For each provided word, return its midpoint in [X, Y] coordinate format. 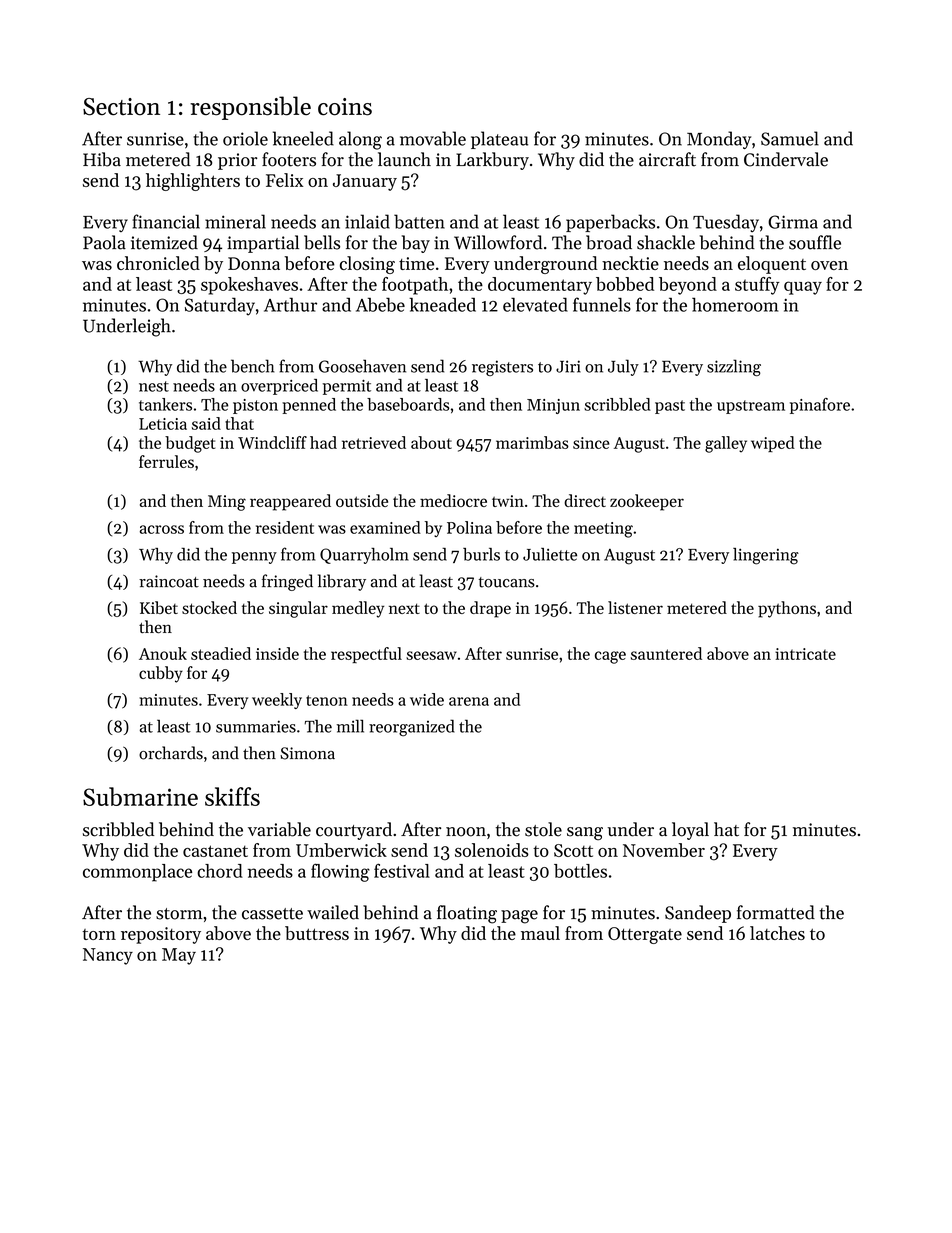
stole [543, 829]
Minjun [553, 406]
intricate [805, 654]
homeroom [735, 305]
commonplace [137, 873]
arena [469, 701]
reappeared [290, 502]
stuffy [757, 286]
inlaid [367, 221]
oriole [245, 138]
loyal [690, 831]
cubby [161, 674]
